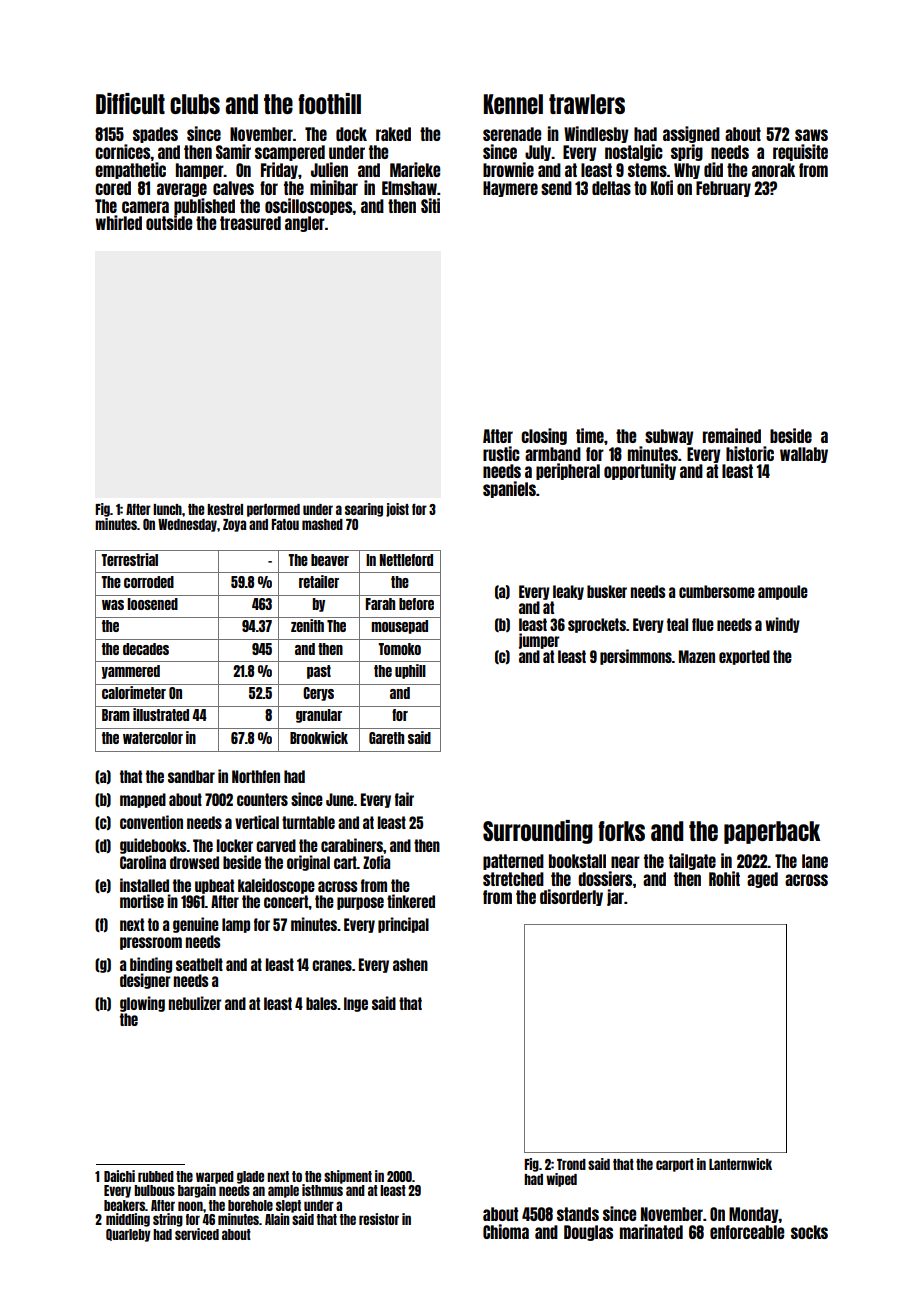 The height and width of the document is (1308, 924). Describe the element at coordinates (636, 657) in the document. I see `persimmons` at that location.
